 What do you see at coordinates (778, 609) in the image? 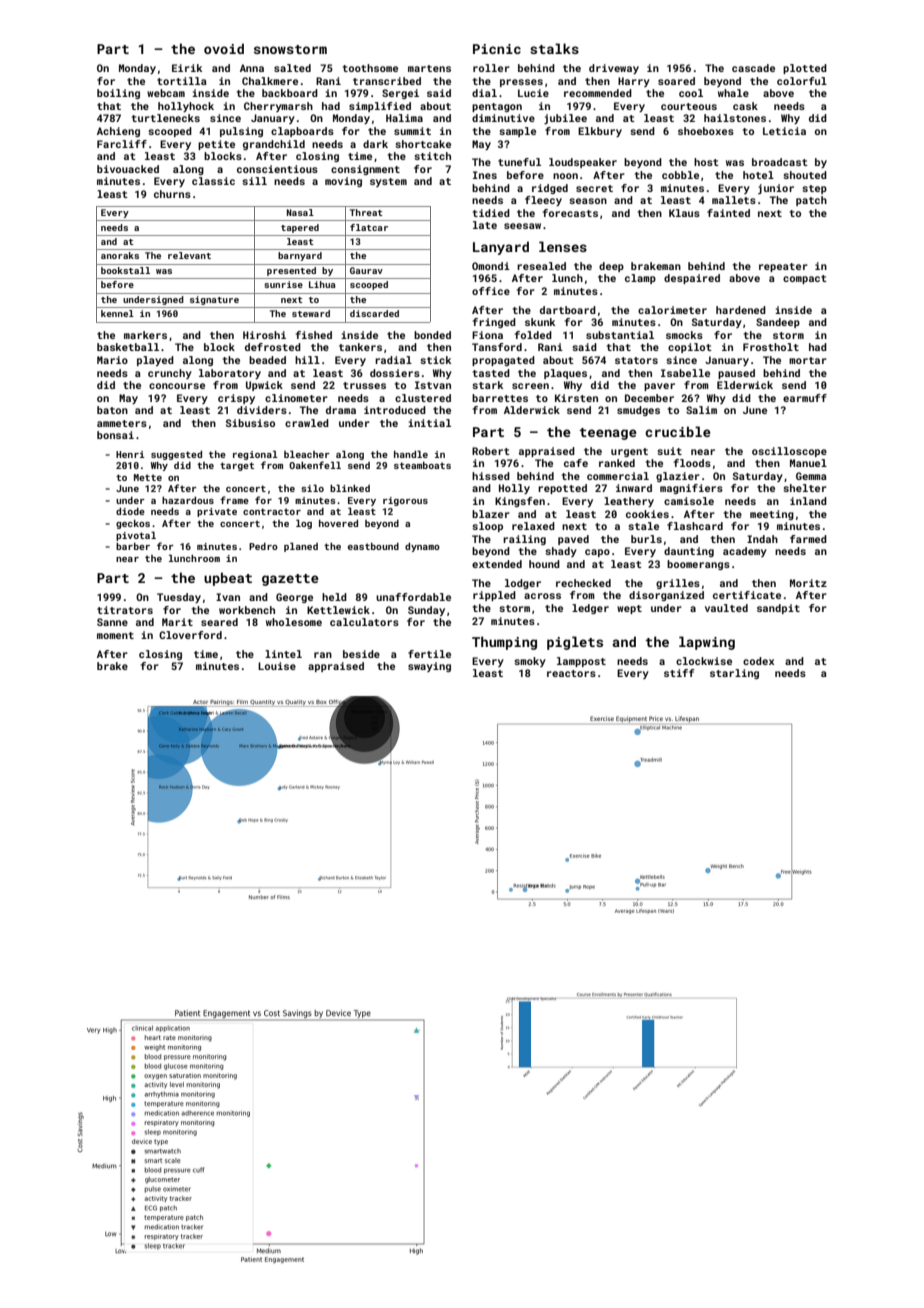
I see `sandpit` at bounding box center [778, 609].
